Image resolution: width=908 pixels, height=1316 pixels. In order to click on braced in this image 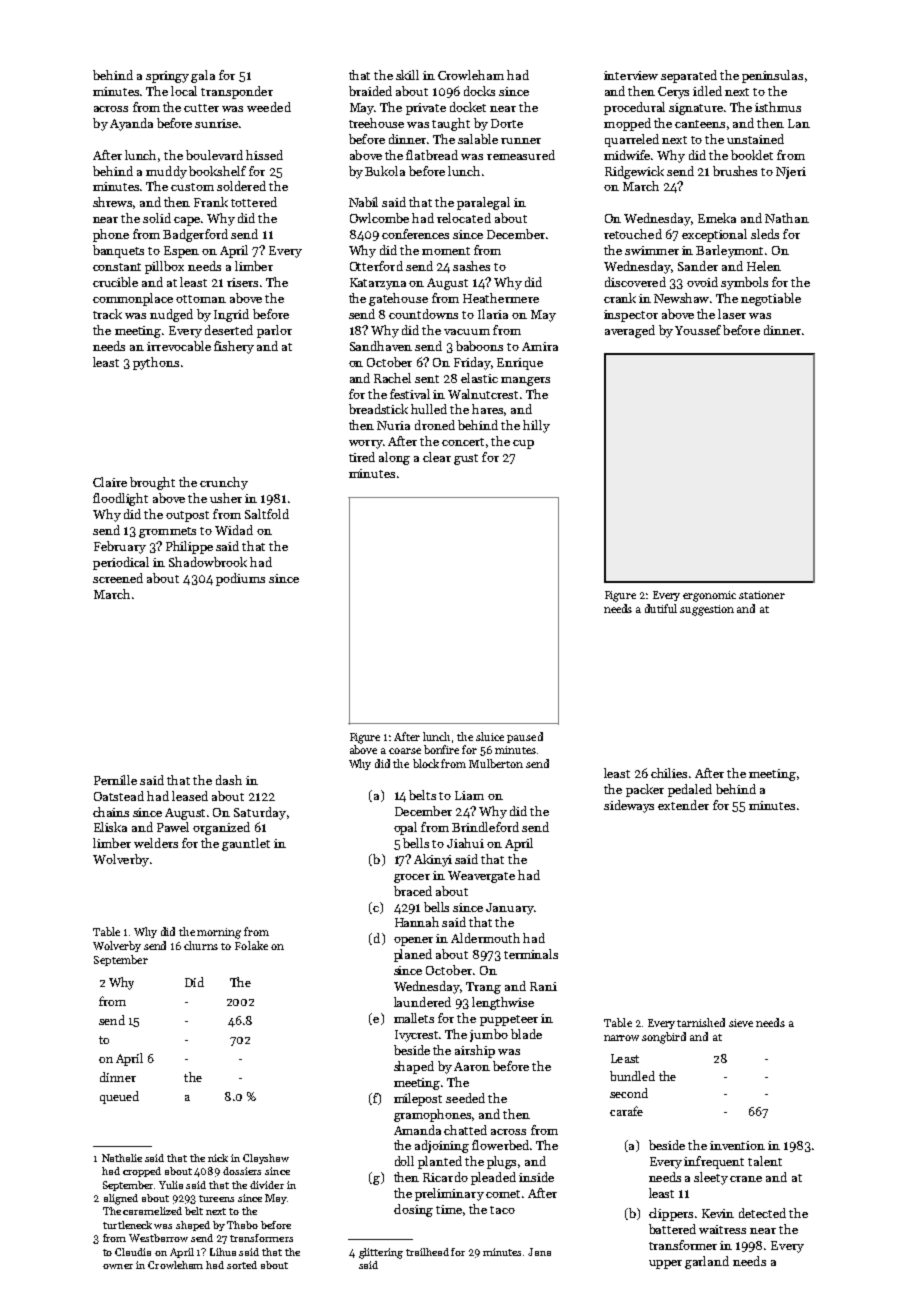, I will do `click(413, 891)`.
